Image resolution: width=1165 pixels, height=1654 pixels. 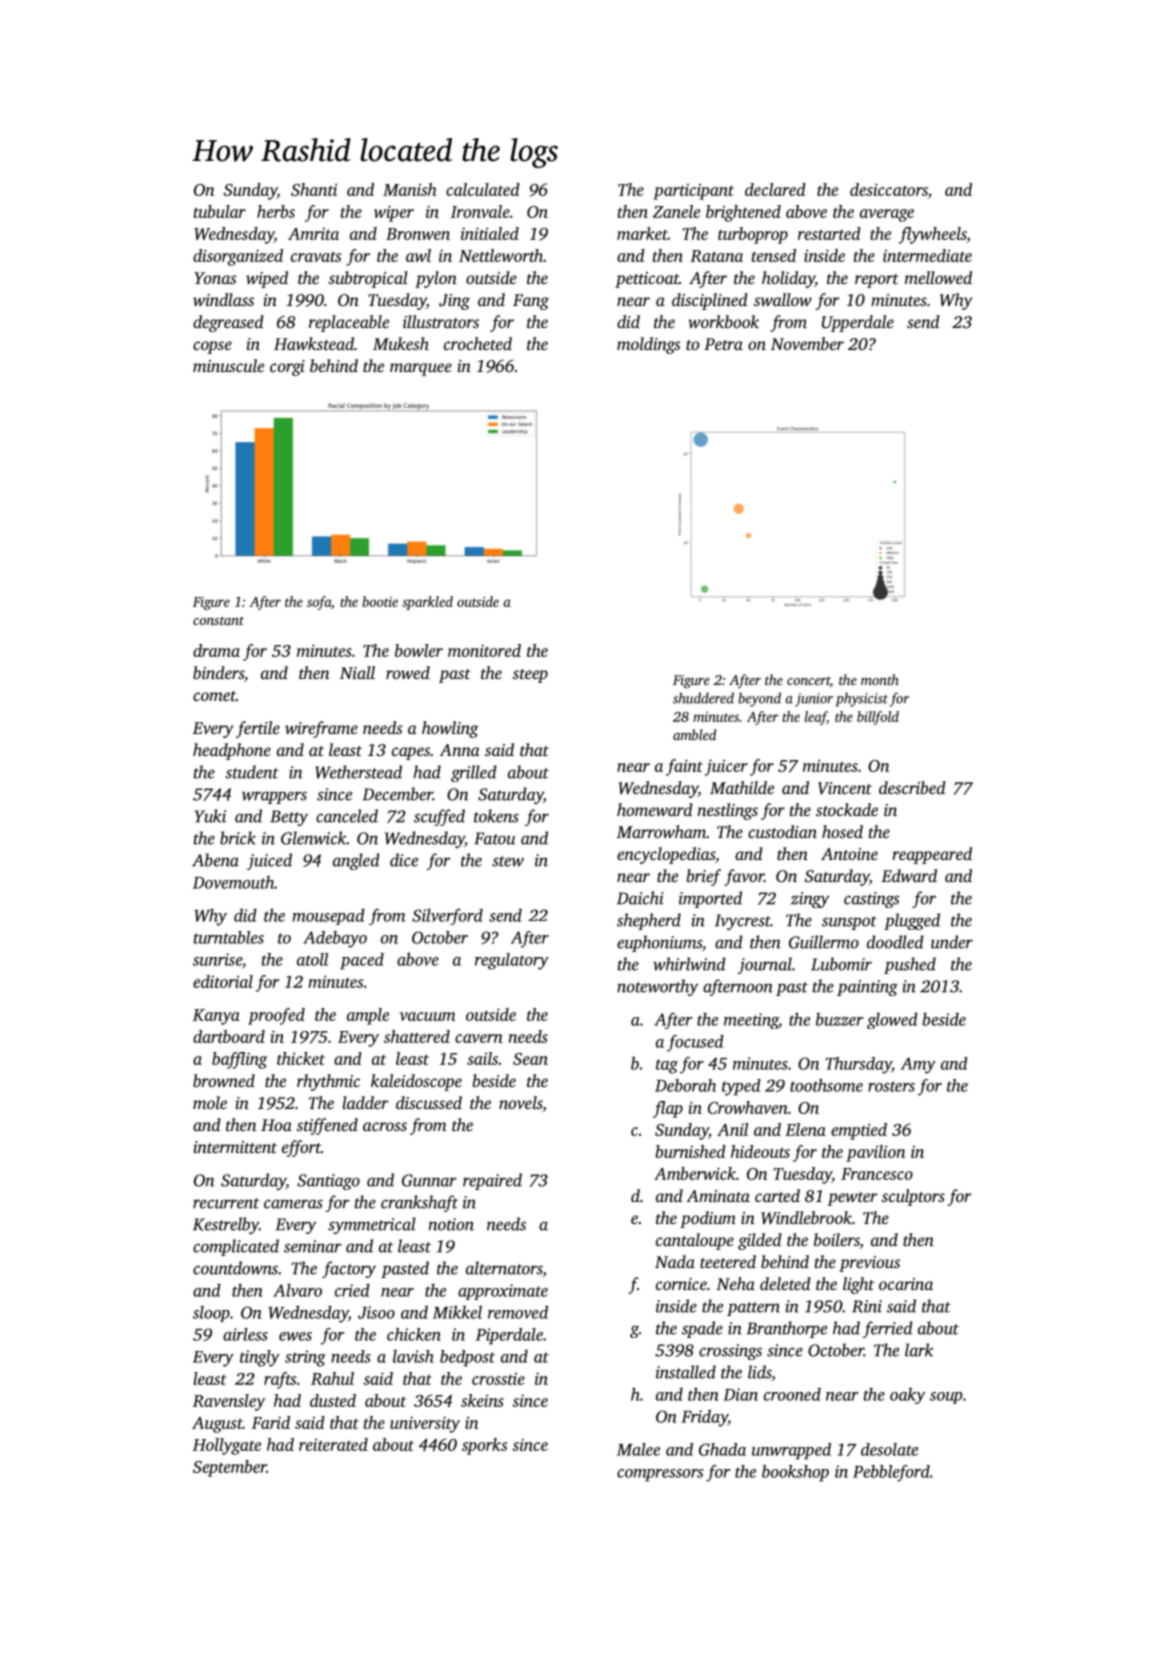 I want to click on tubular, so click(x=220, y=211).
